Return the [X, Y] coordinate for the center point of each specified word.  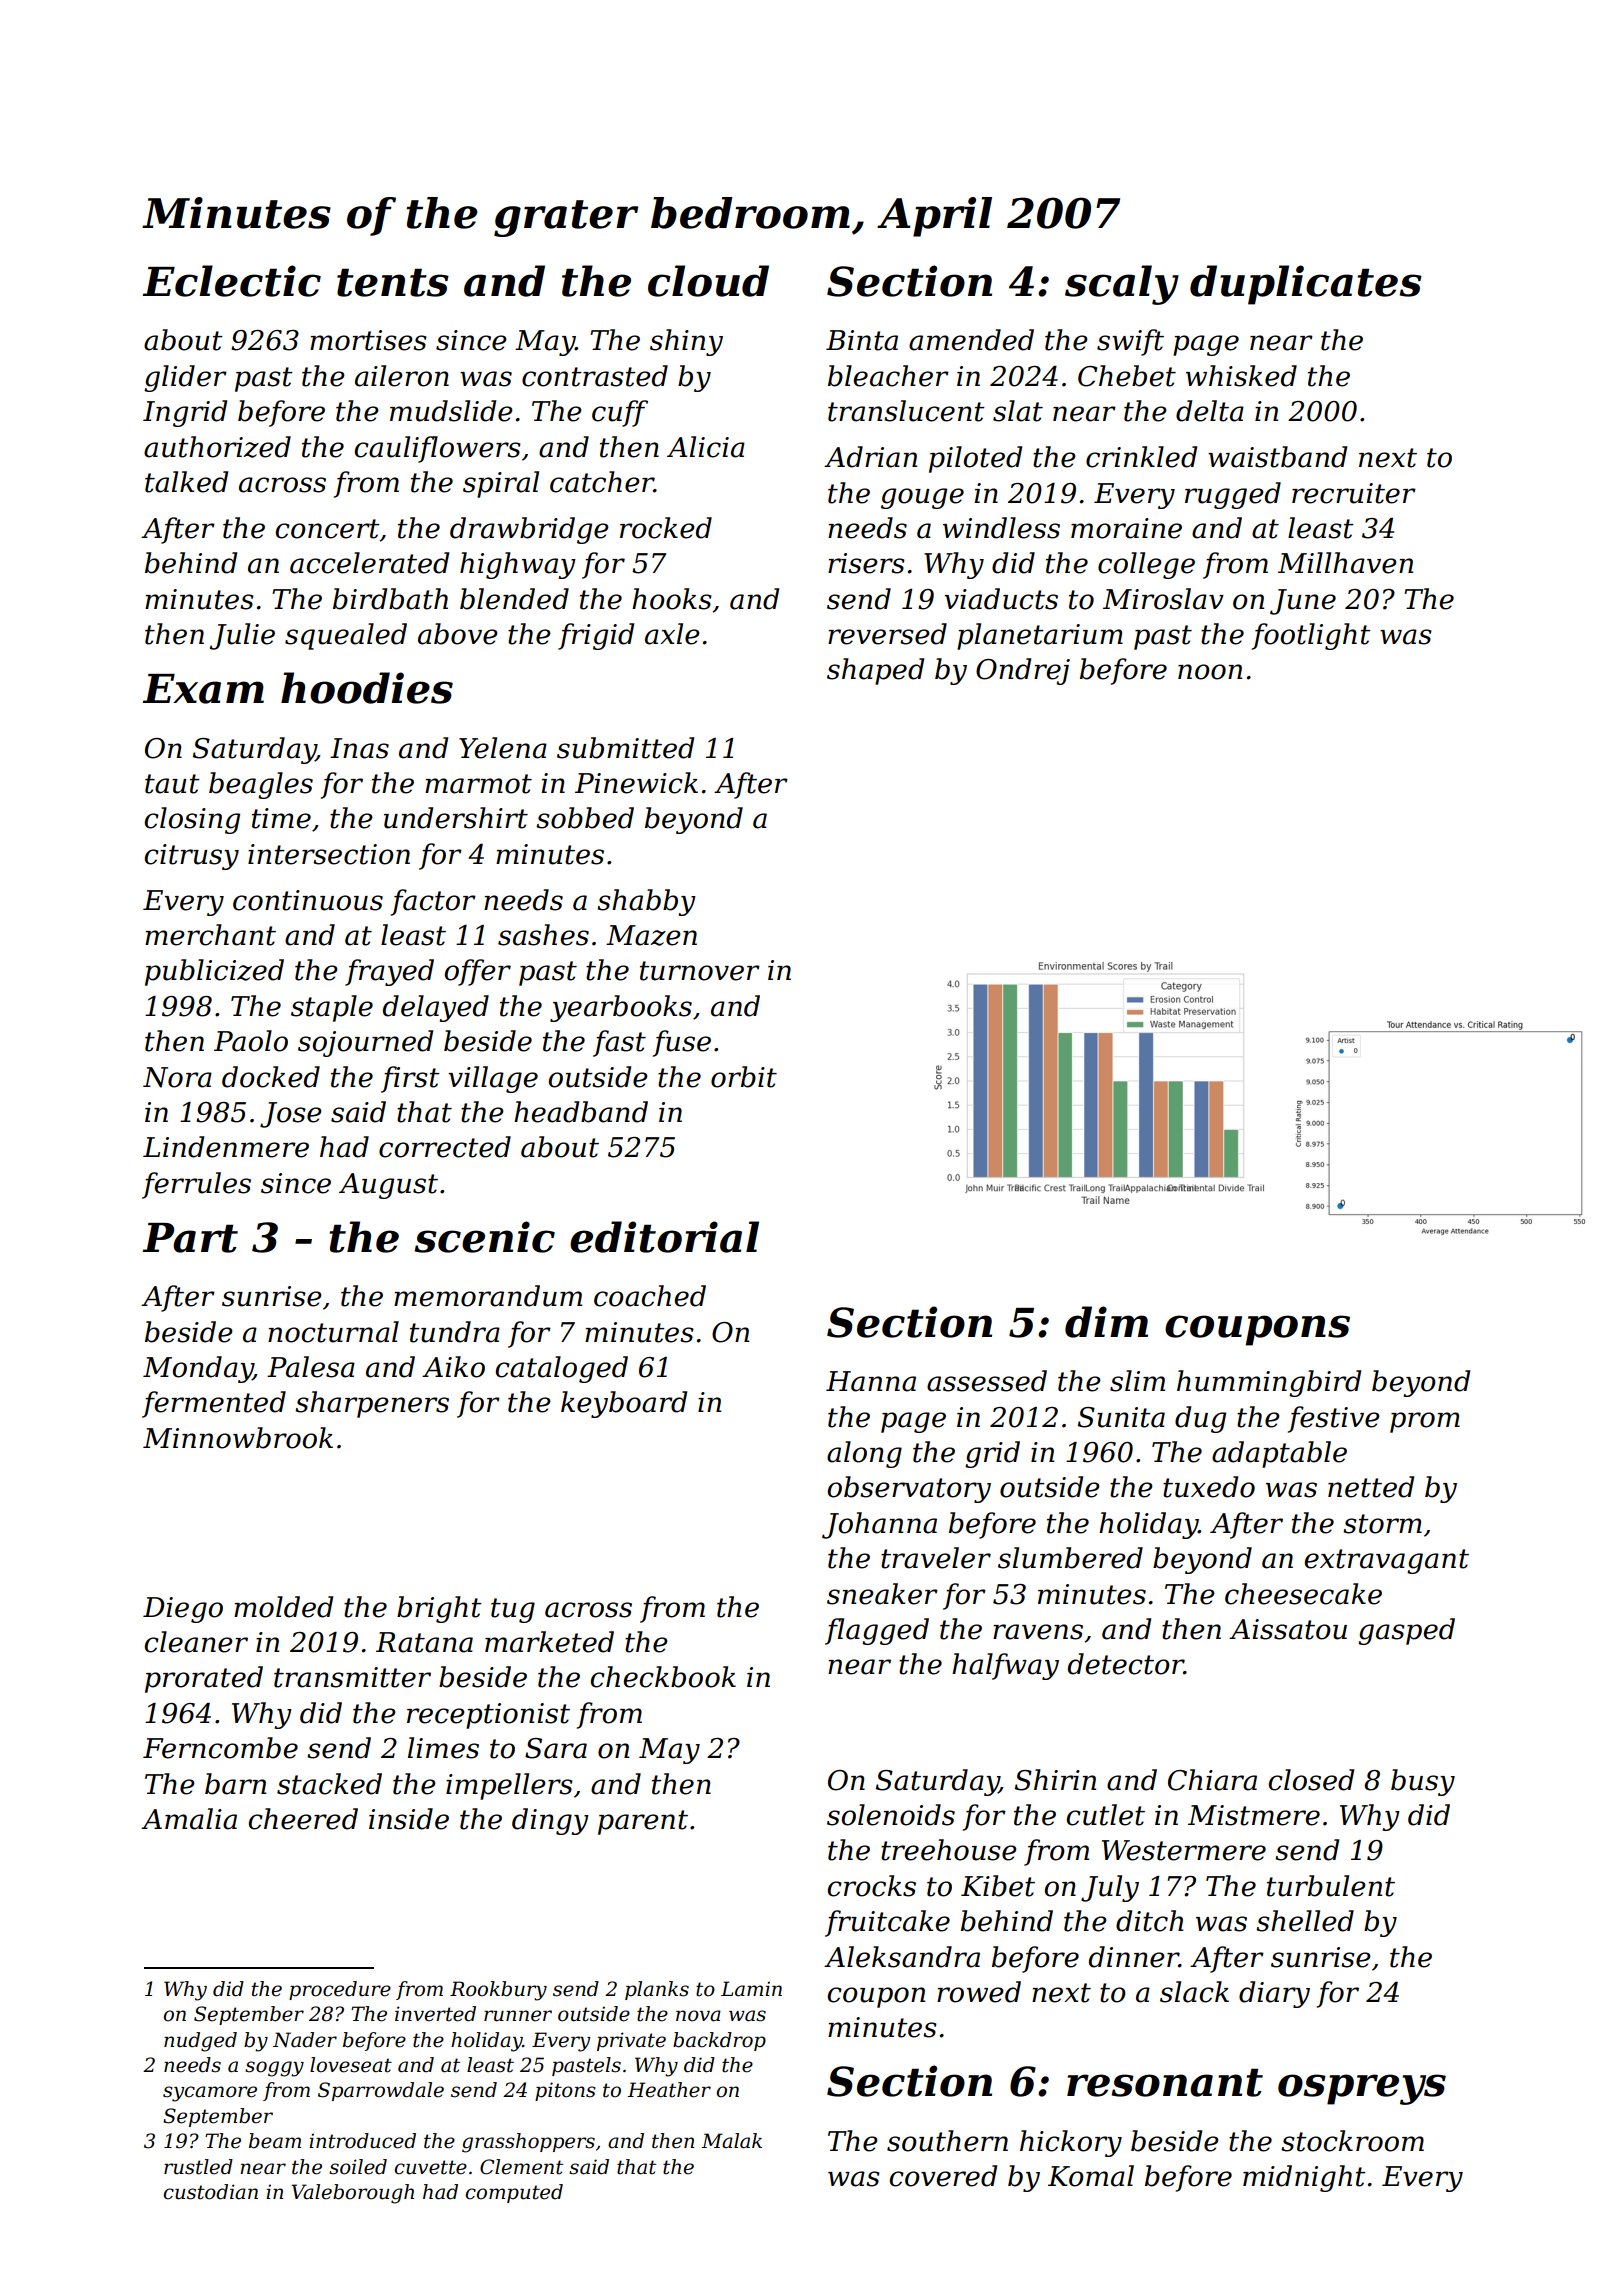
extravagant [1387, 1561]
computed [514, 2193]
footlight [1311, 636]
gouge [922, 498]
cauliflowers [438, 449]
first [410, 1079]
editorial [664, 1237]
